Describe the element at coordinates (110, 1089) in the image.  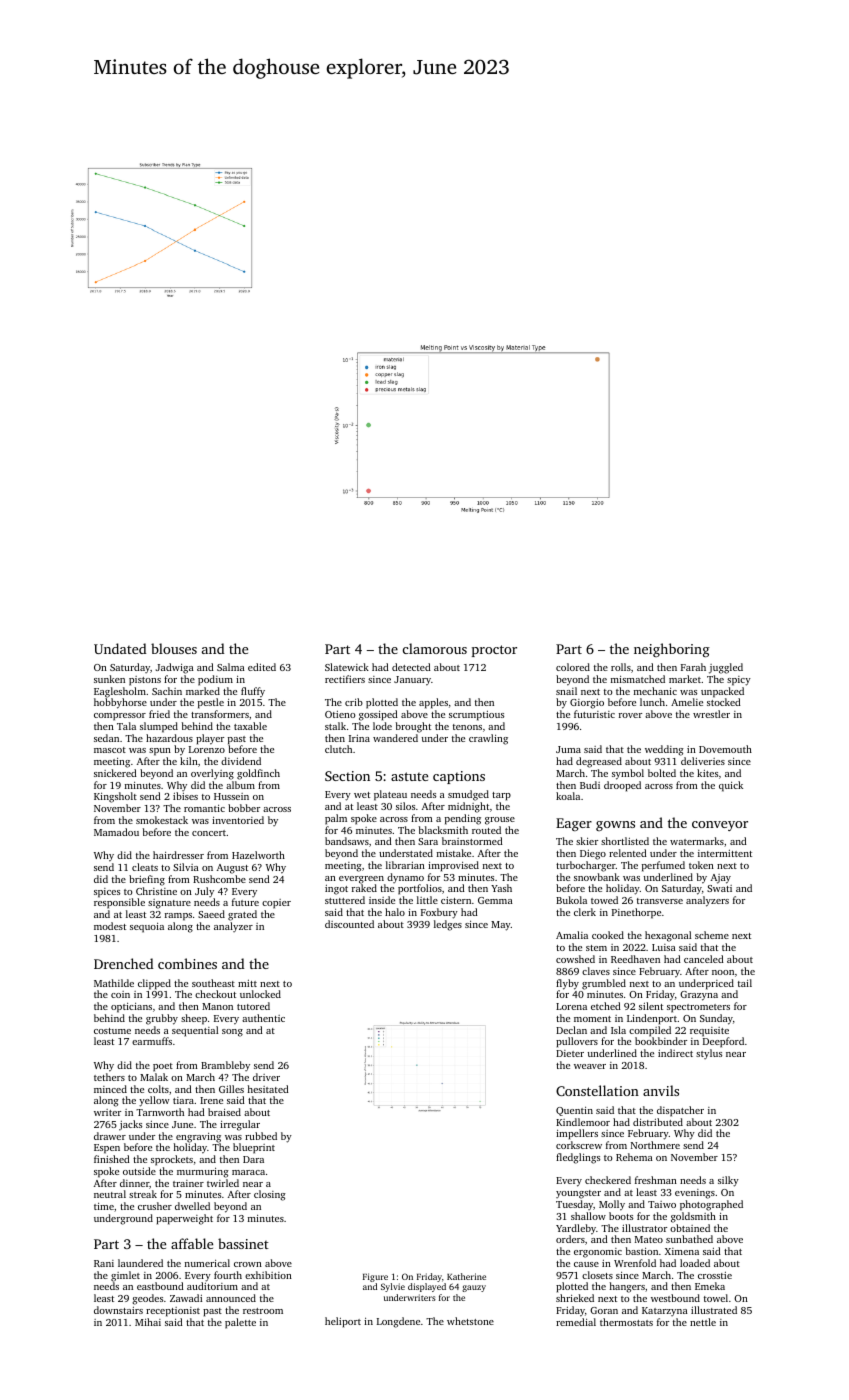
I see `minced` at that location.
